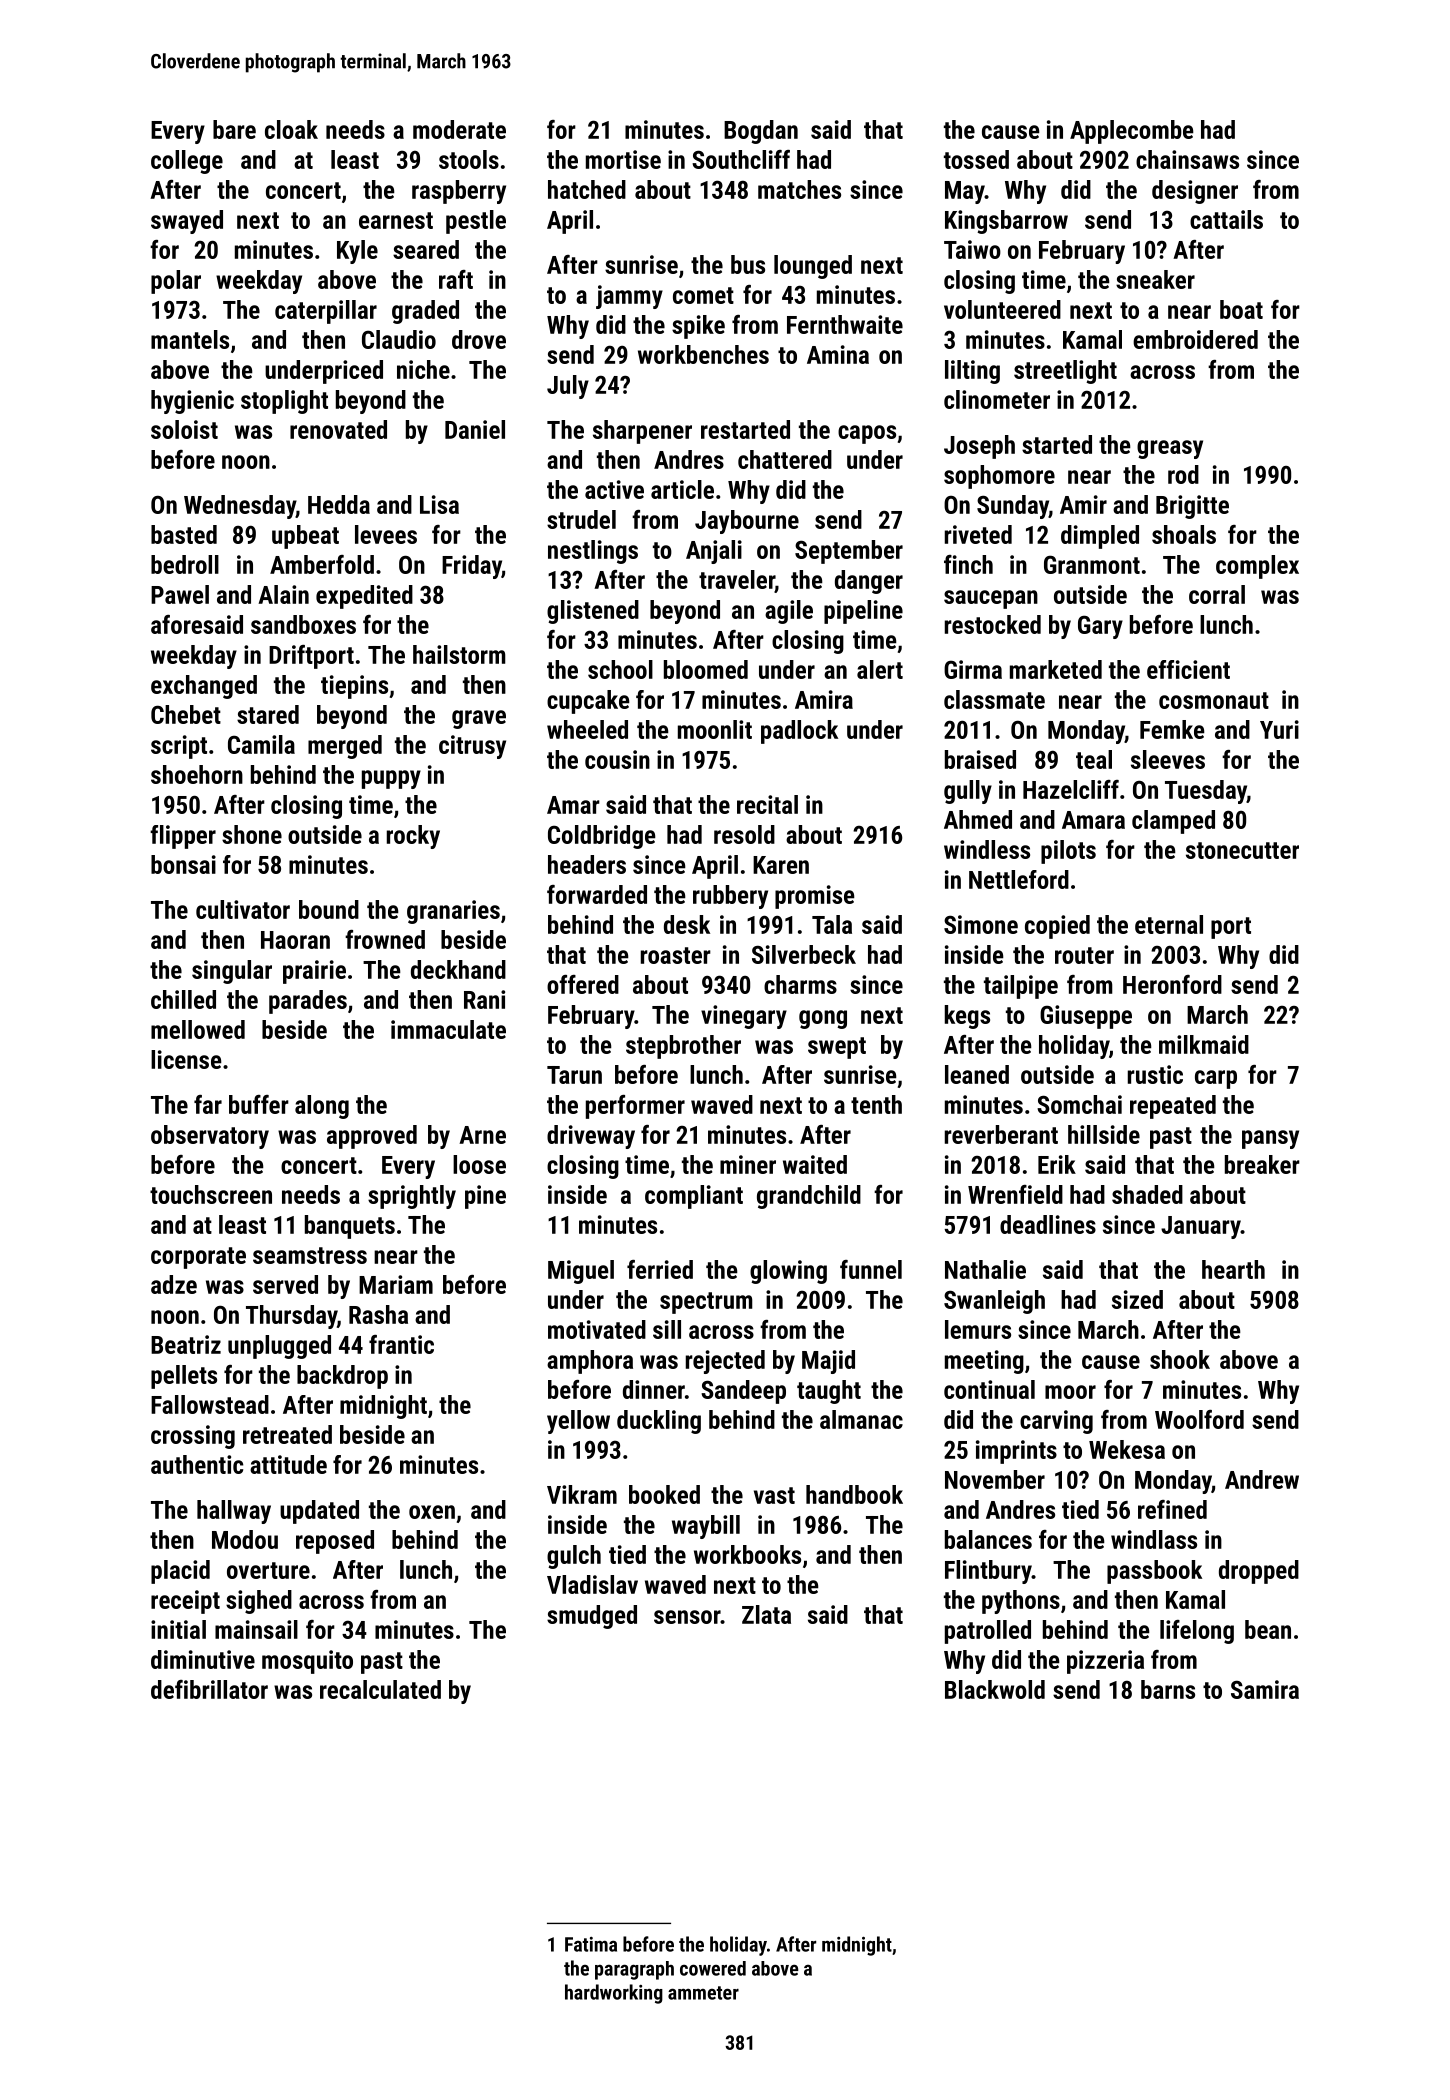 This screenshot has height=2100, width=1450. Describe the element at coordinates (1127, 1449) in the screenshot. I see `Wekesa` at that location.
